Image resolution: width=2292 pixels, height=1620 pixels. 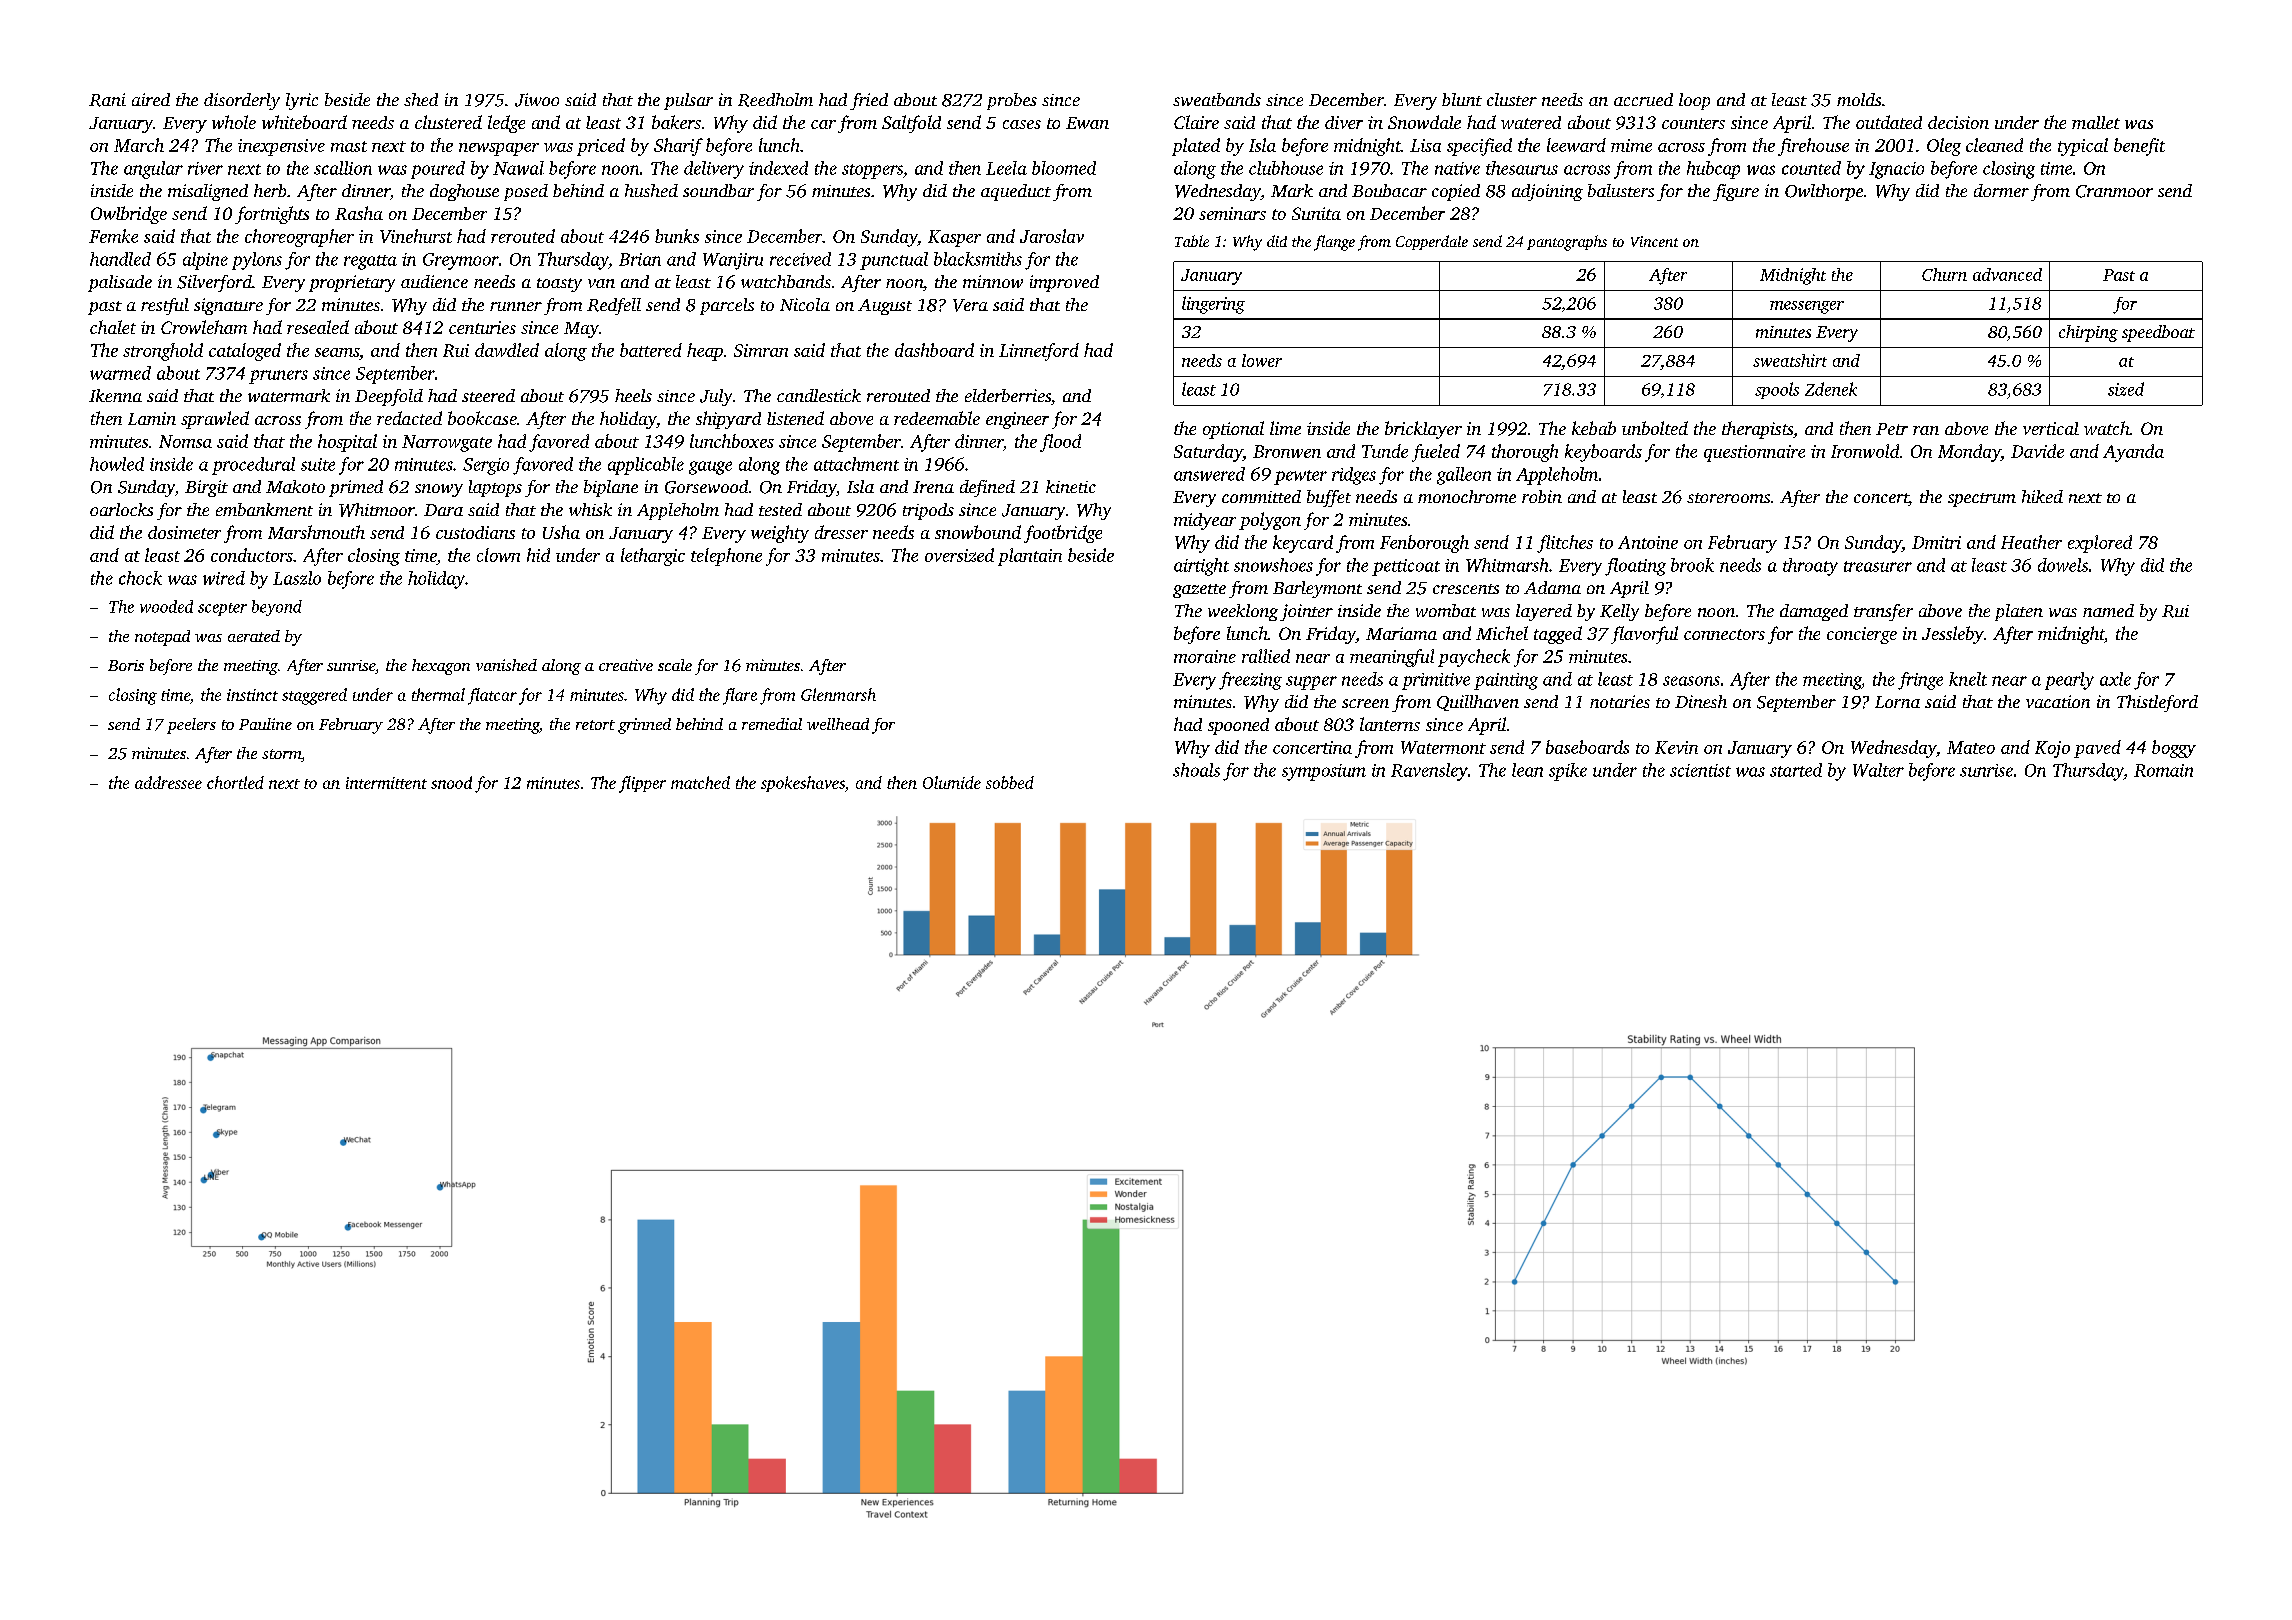 What do you see at coordinates (1030, 557) in the screenshot?
I see `plantain` at bounding box center [1030, 557].
